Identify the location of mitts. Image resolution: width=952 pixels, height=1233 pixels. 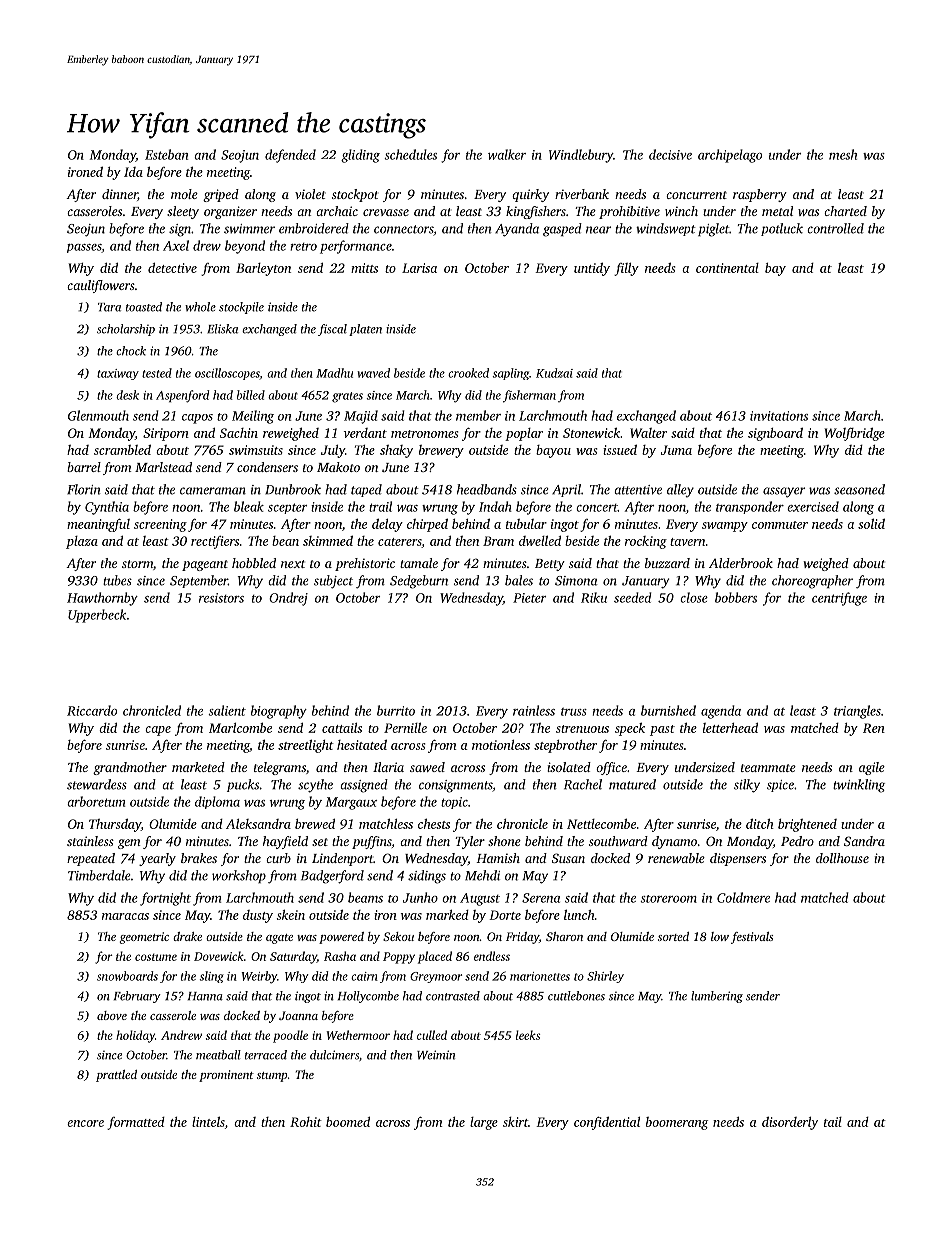
(364, 268).
